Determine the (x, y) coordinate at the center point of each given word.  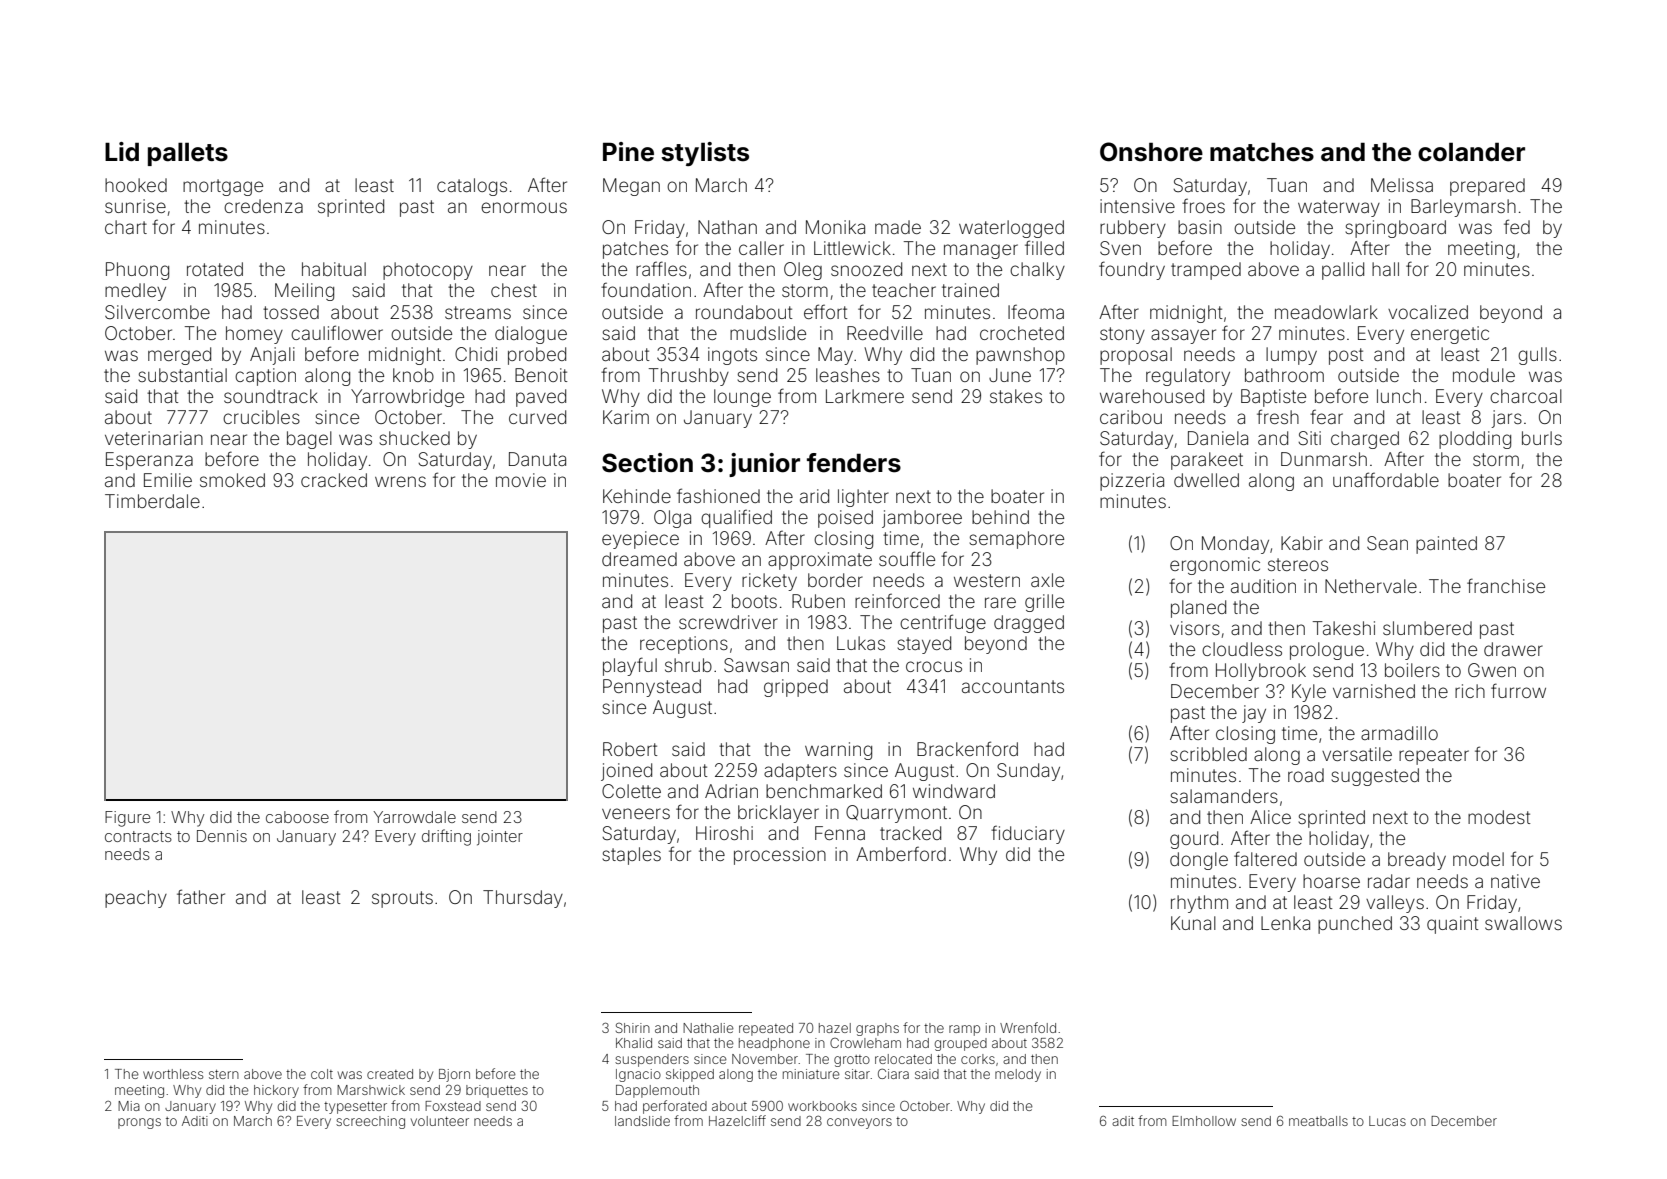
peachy (136, 899)
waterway (1339, 208)
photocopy (428, 271)
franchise (1506, 585)
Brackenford (967, 748)
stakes (1016, 396)
